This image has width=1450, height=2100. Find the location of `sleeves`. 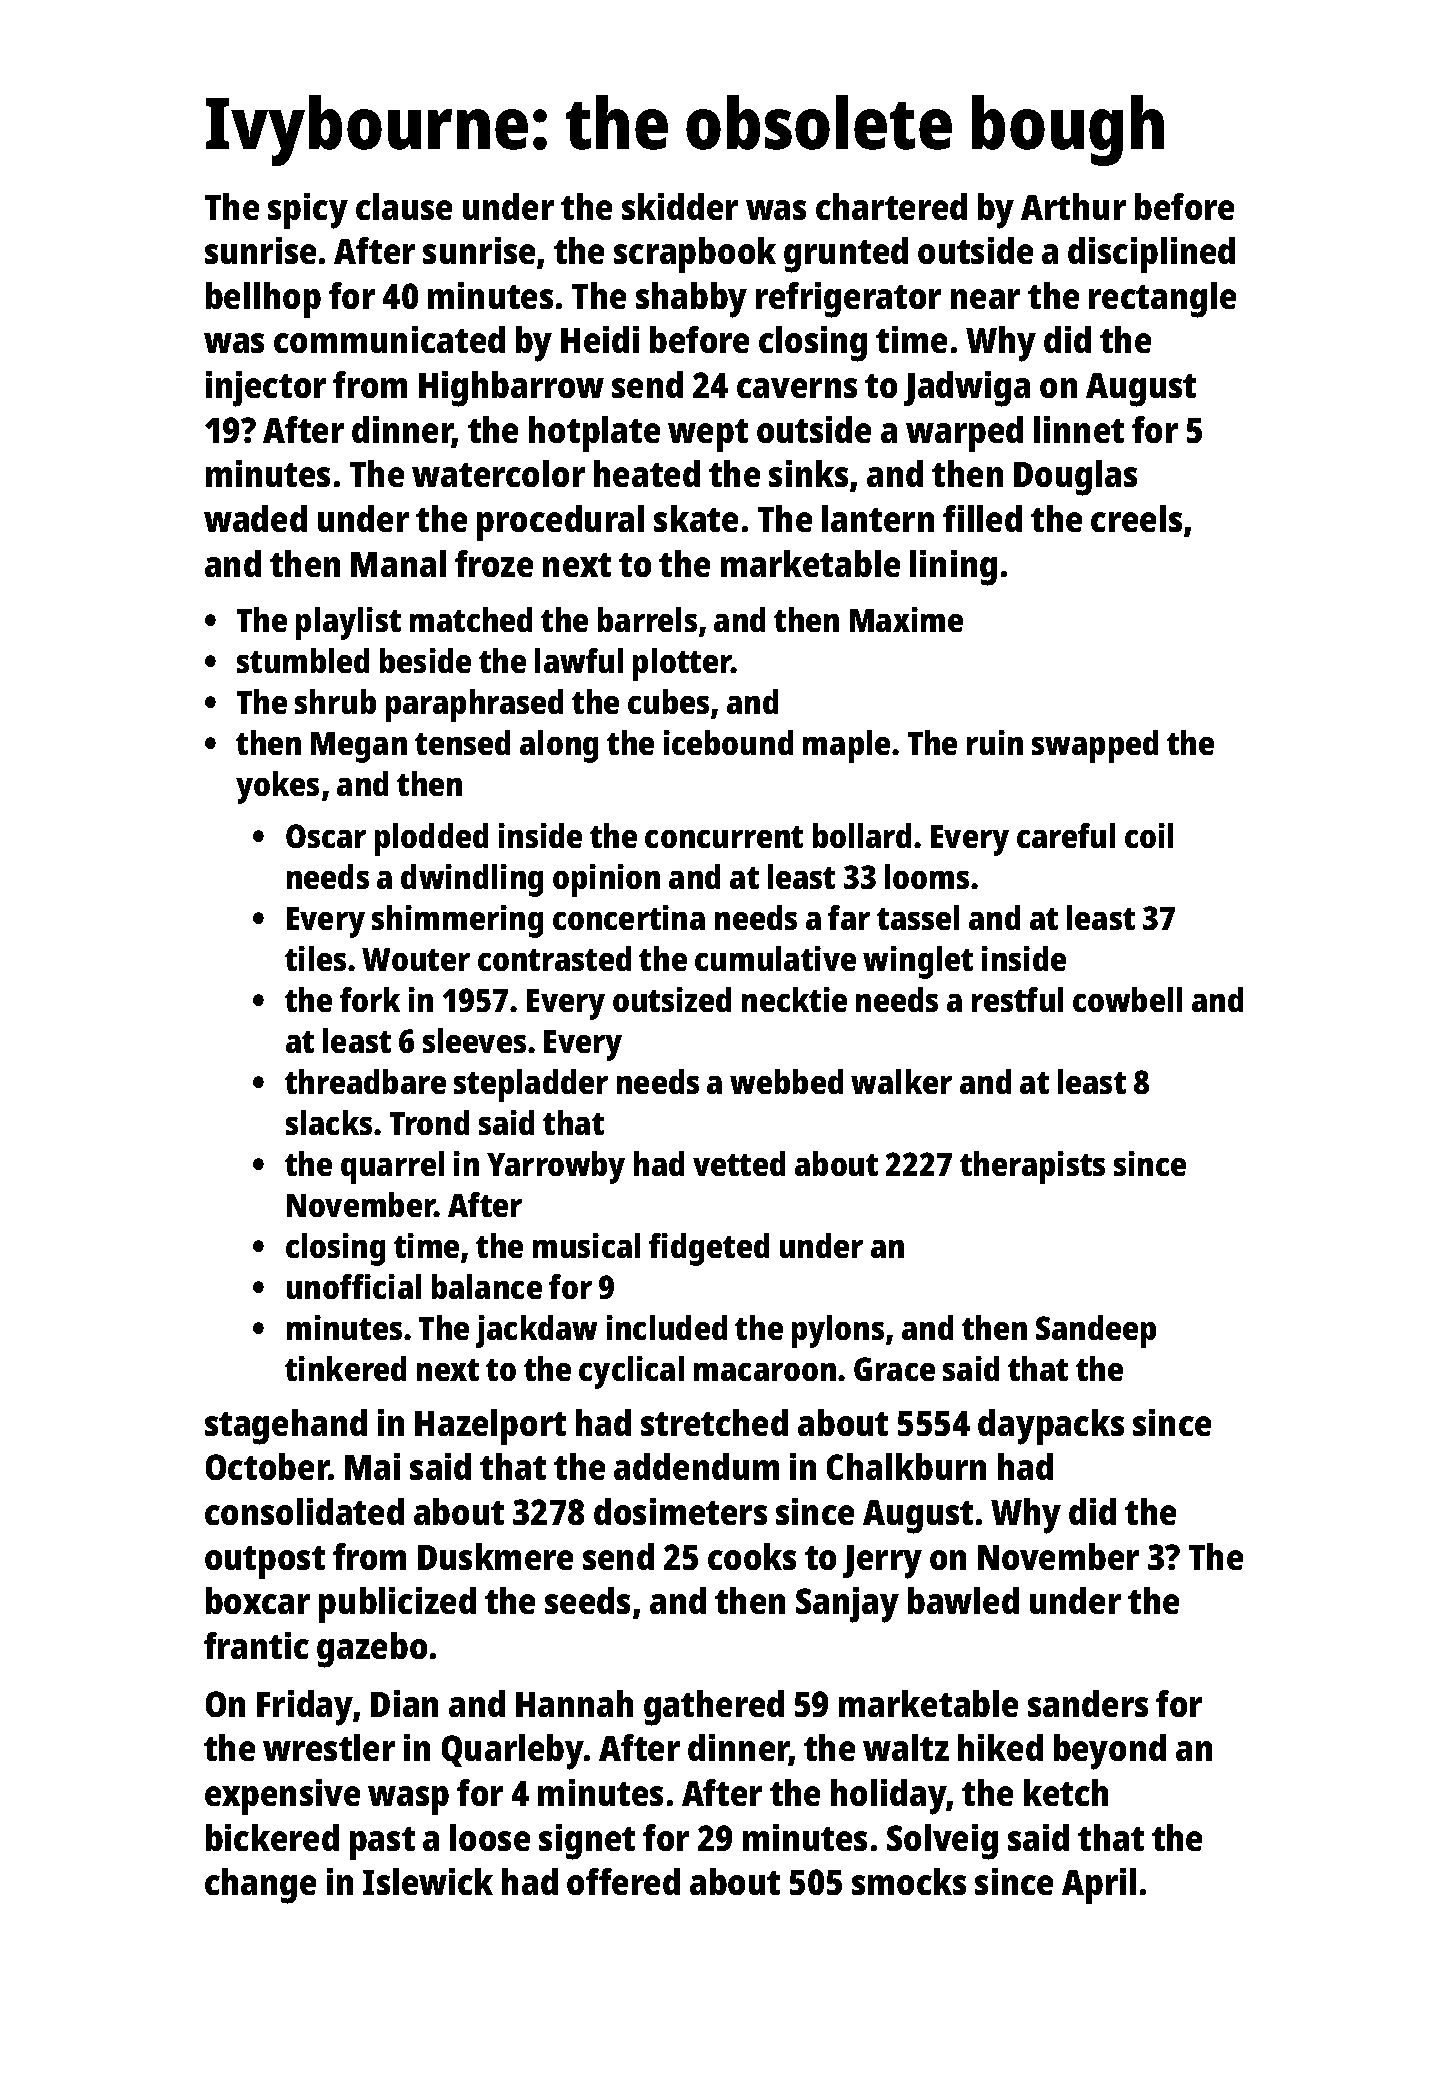

sleeves is located at coordinates (474, 1040).
